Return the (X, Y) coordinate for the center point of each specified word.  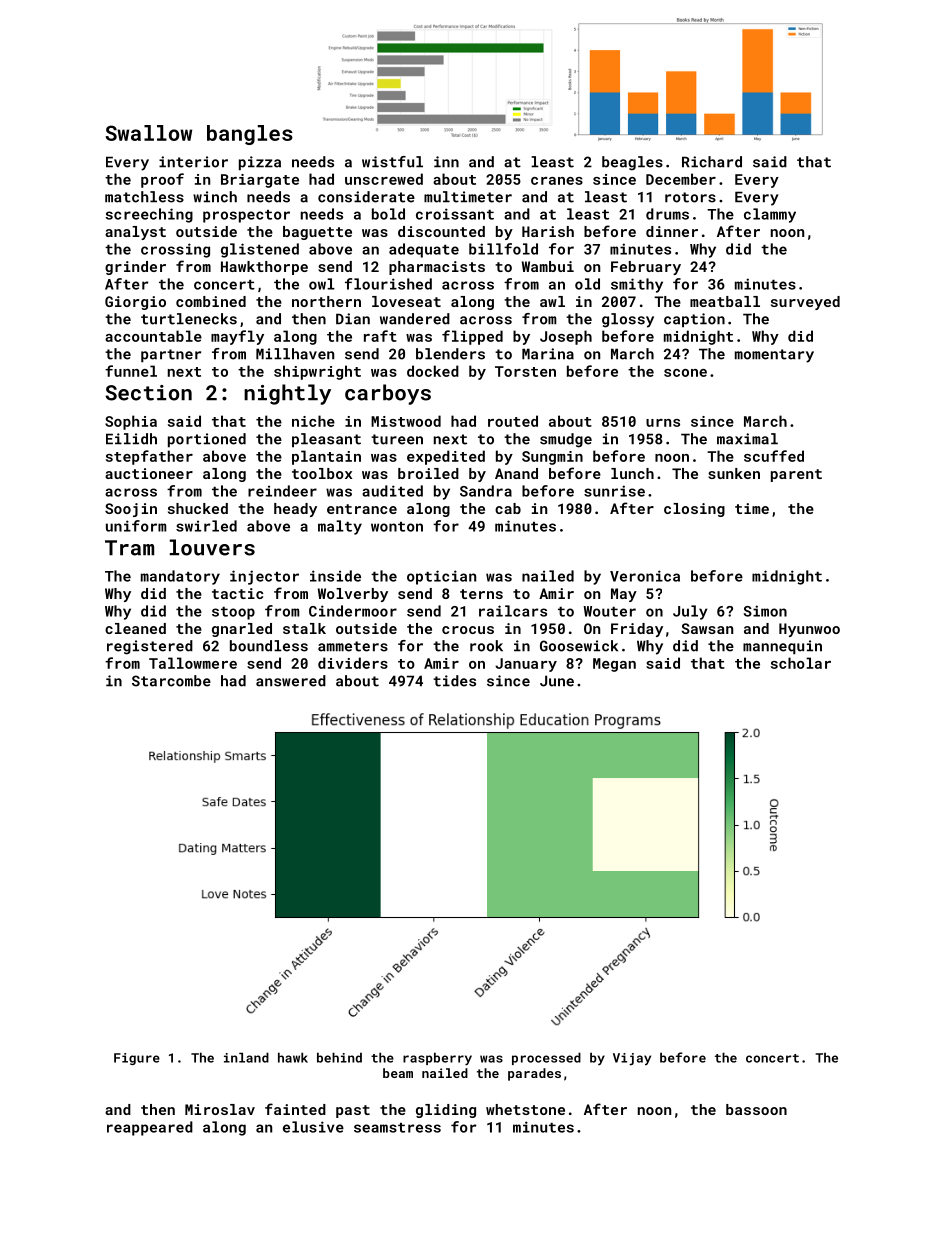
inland (246, 1057)
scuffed (774, 456)
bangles (250, 135)
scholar (801, 663)
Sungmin (552, 458)
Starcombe (171, 681)
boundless (269, 646)
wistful (392, 162)
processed (546, 1058)
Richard (712, 162)
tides (454, 681)
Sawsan (707, 628)
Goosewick (579, 646)
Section (149, 393)
